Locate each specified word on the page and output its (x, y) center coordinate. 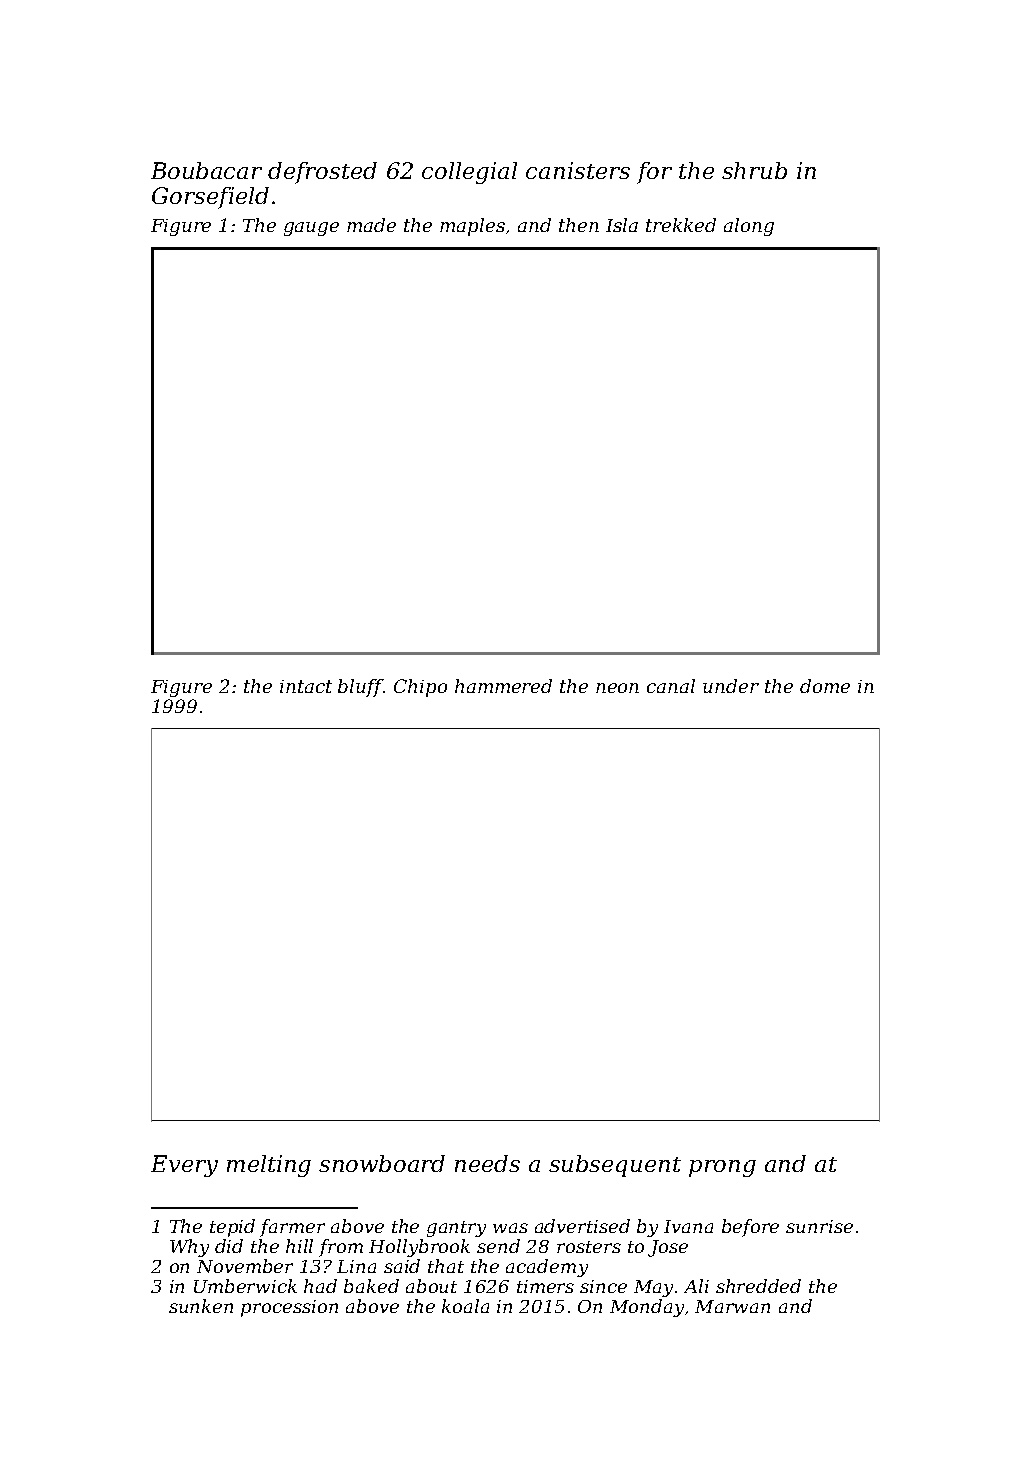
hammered (503, 686)
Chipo (420, 688)
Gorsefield (210, 198)
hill (299, 1246)
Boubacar (206, 170)
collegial (469, 173)
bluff (361, 688)
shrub (754, 170)
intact (306, 686)
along (749, 227)
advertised (582, 1226)
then (579, 225)
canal (671, 686)
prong (722, 1168)
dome (825, 686)
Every (184, 1166)
